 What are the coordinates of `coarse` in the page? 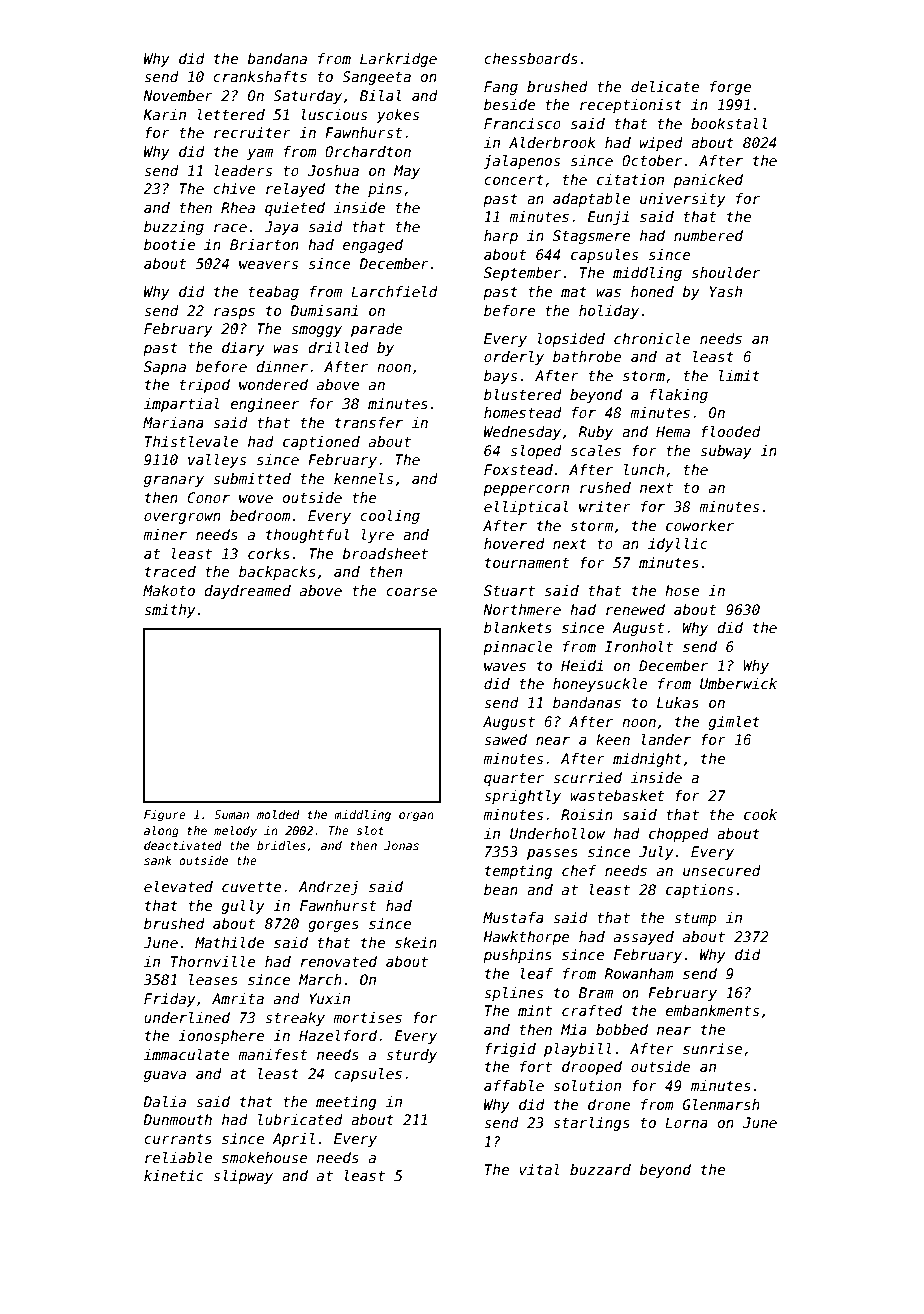 It's located at (411, 592).
